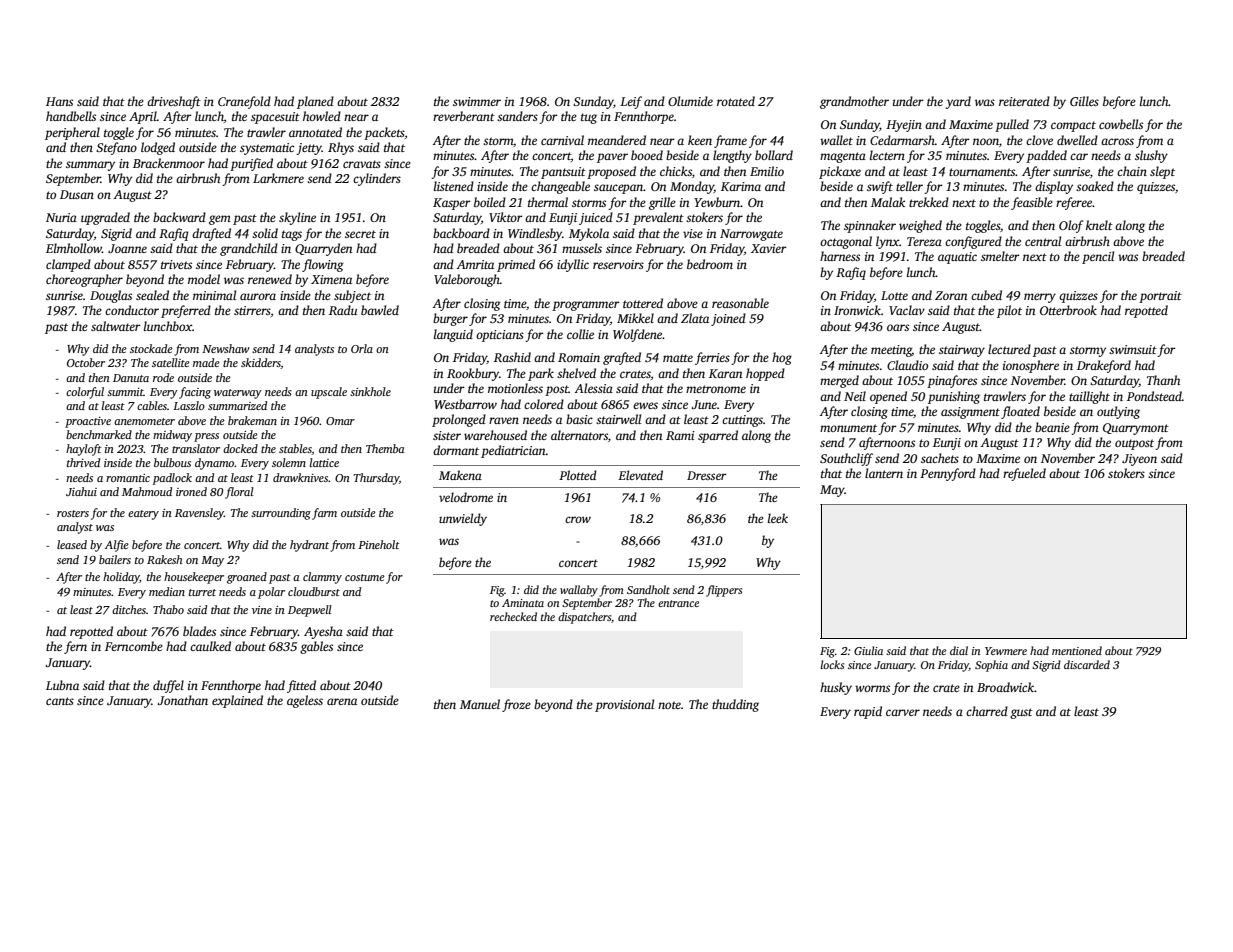 The height and width of the screenshot is (952, 1233). Describe the element at coordinates (648, 589) in the screenshot. I see `Sandholt` at that location.
